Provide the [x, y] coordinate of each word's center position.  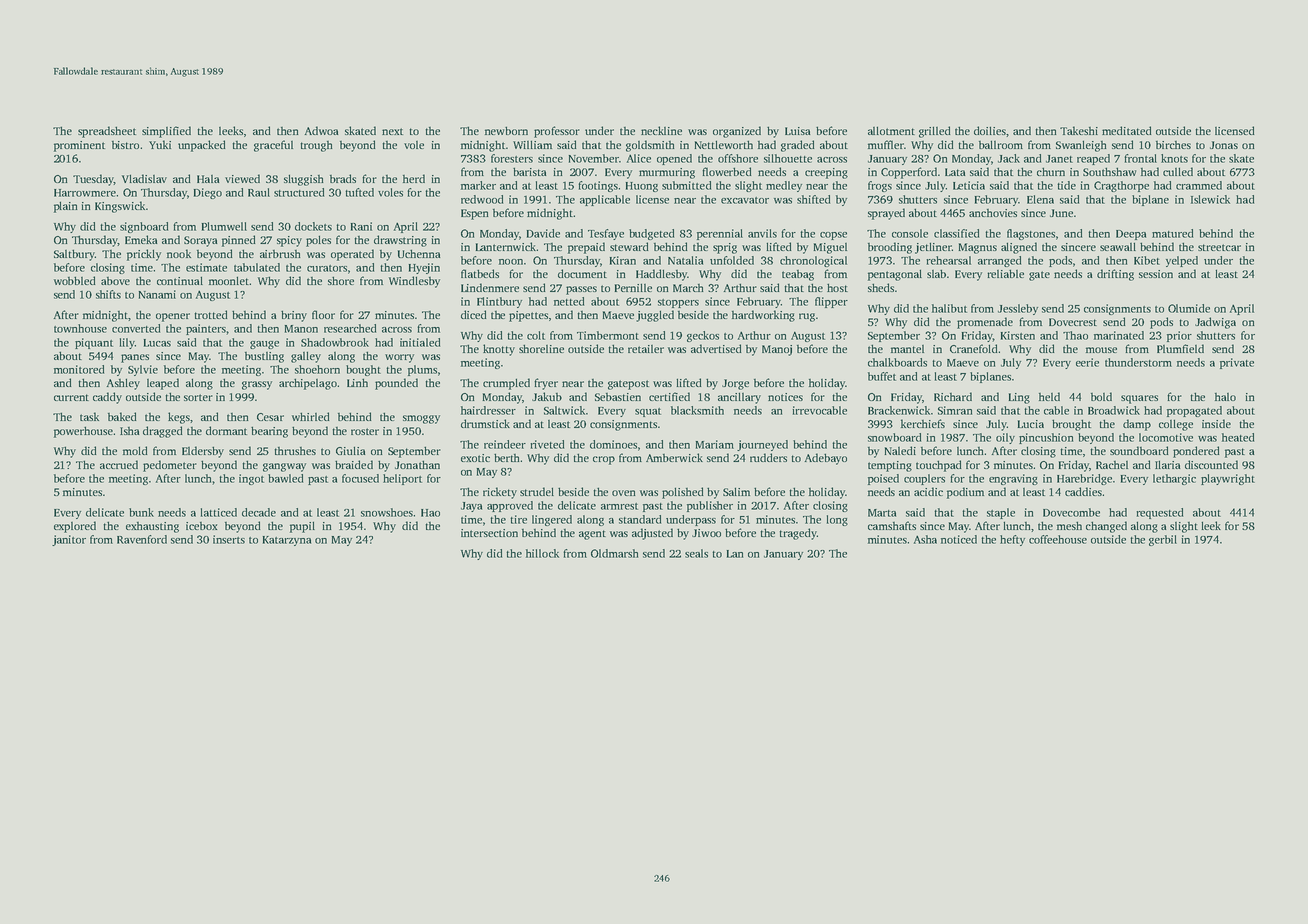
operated [352, 255]
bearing [269, 432]
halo [1225, 397]
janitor [69, 540]
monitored [79, 369]
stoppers [678, 303]
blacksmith [697, 410]
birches [1173, 145]
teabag [798, 275]
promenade [985, 323]
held [1049, 396]
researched [350, 328]
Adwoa [321, 130]
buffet [882, 376]
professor [557, 132]
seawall [1118, 246]
